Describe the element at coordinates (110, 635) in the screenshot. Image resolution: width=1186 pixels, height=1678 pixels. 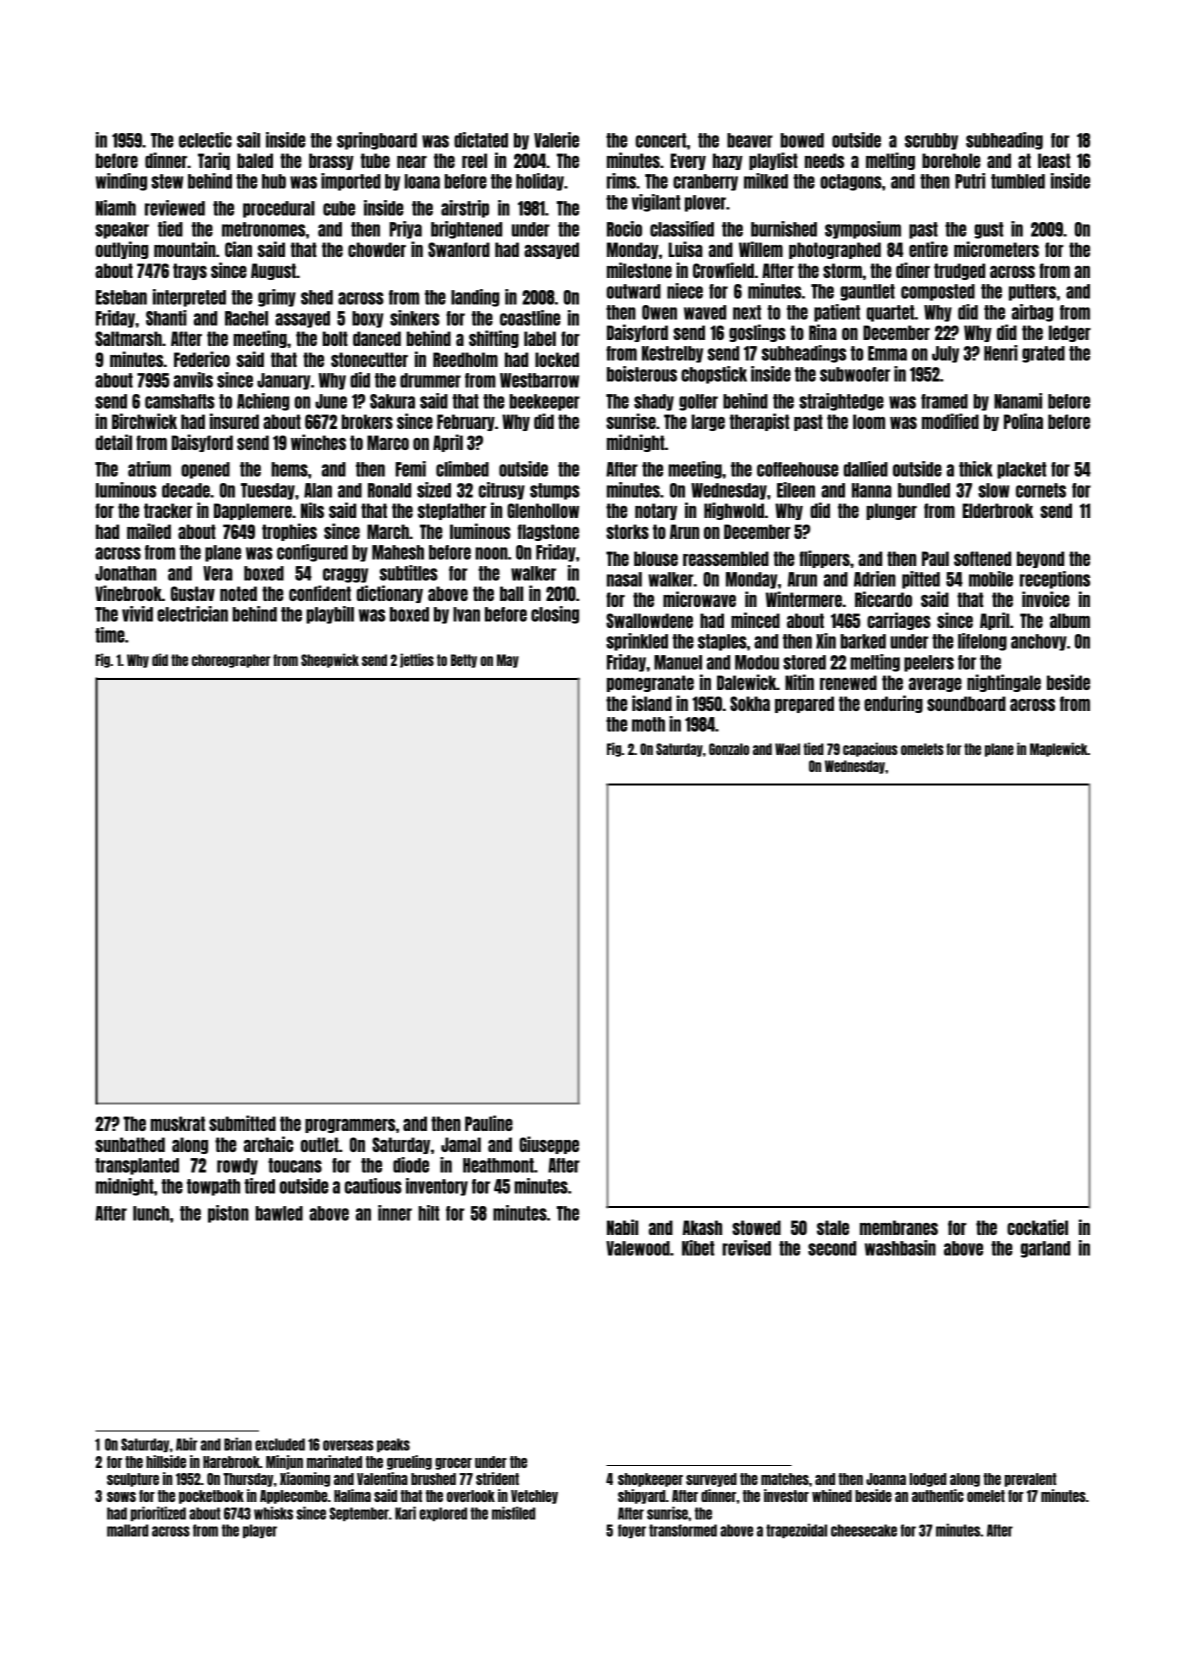
I see `time` at that location.
